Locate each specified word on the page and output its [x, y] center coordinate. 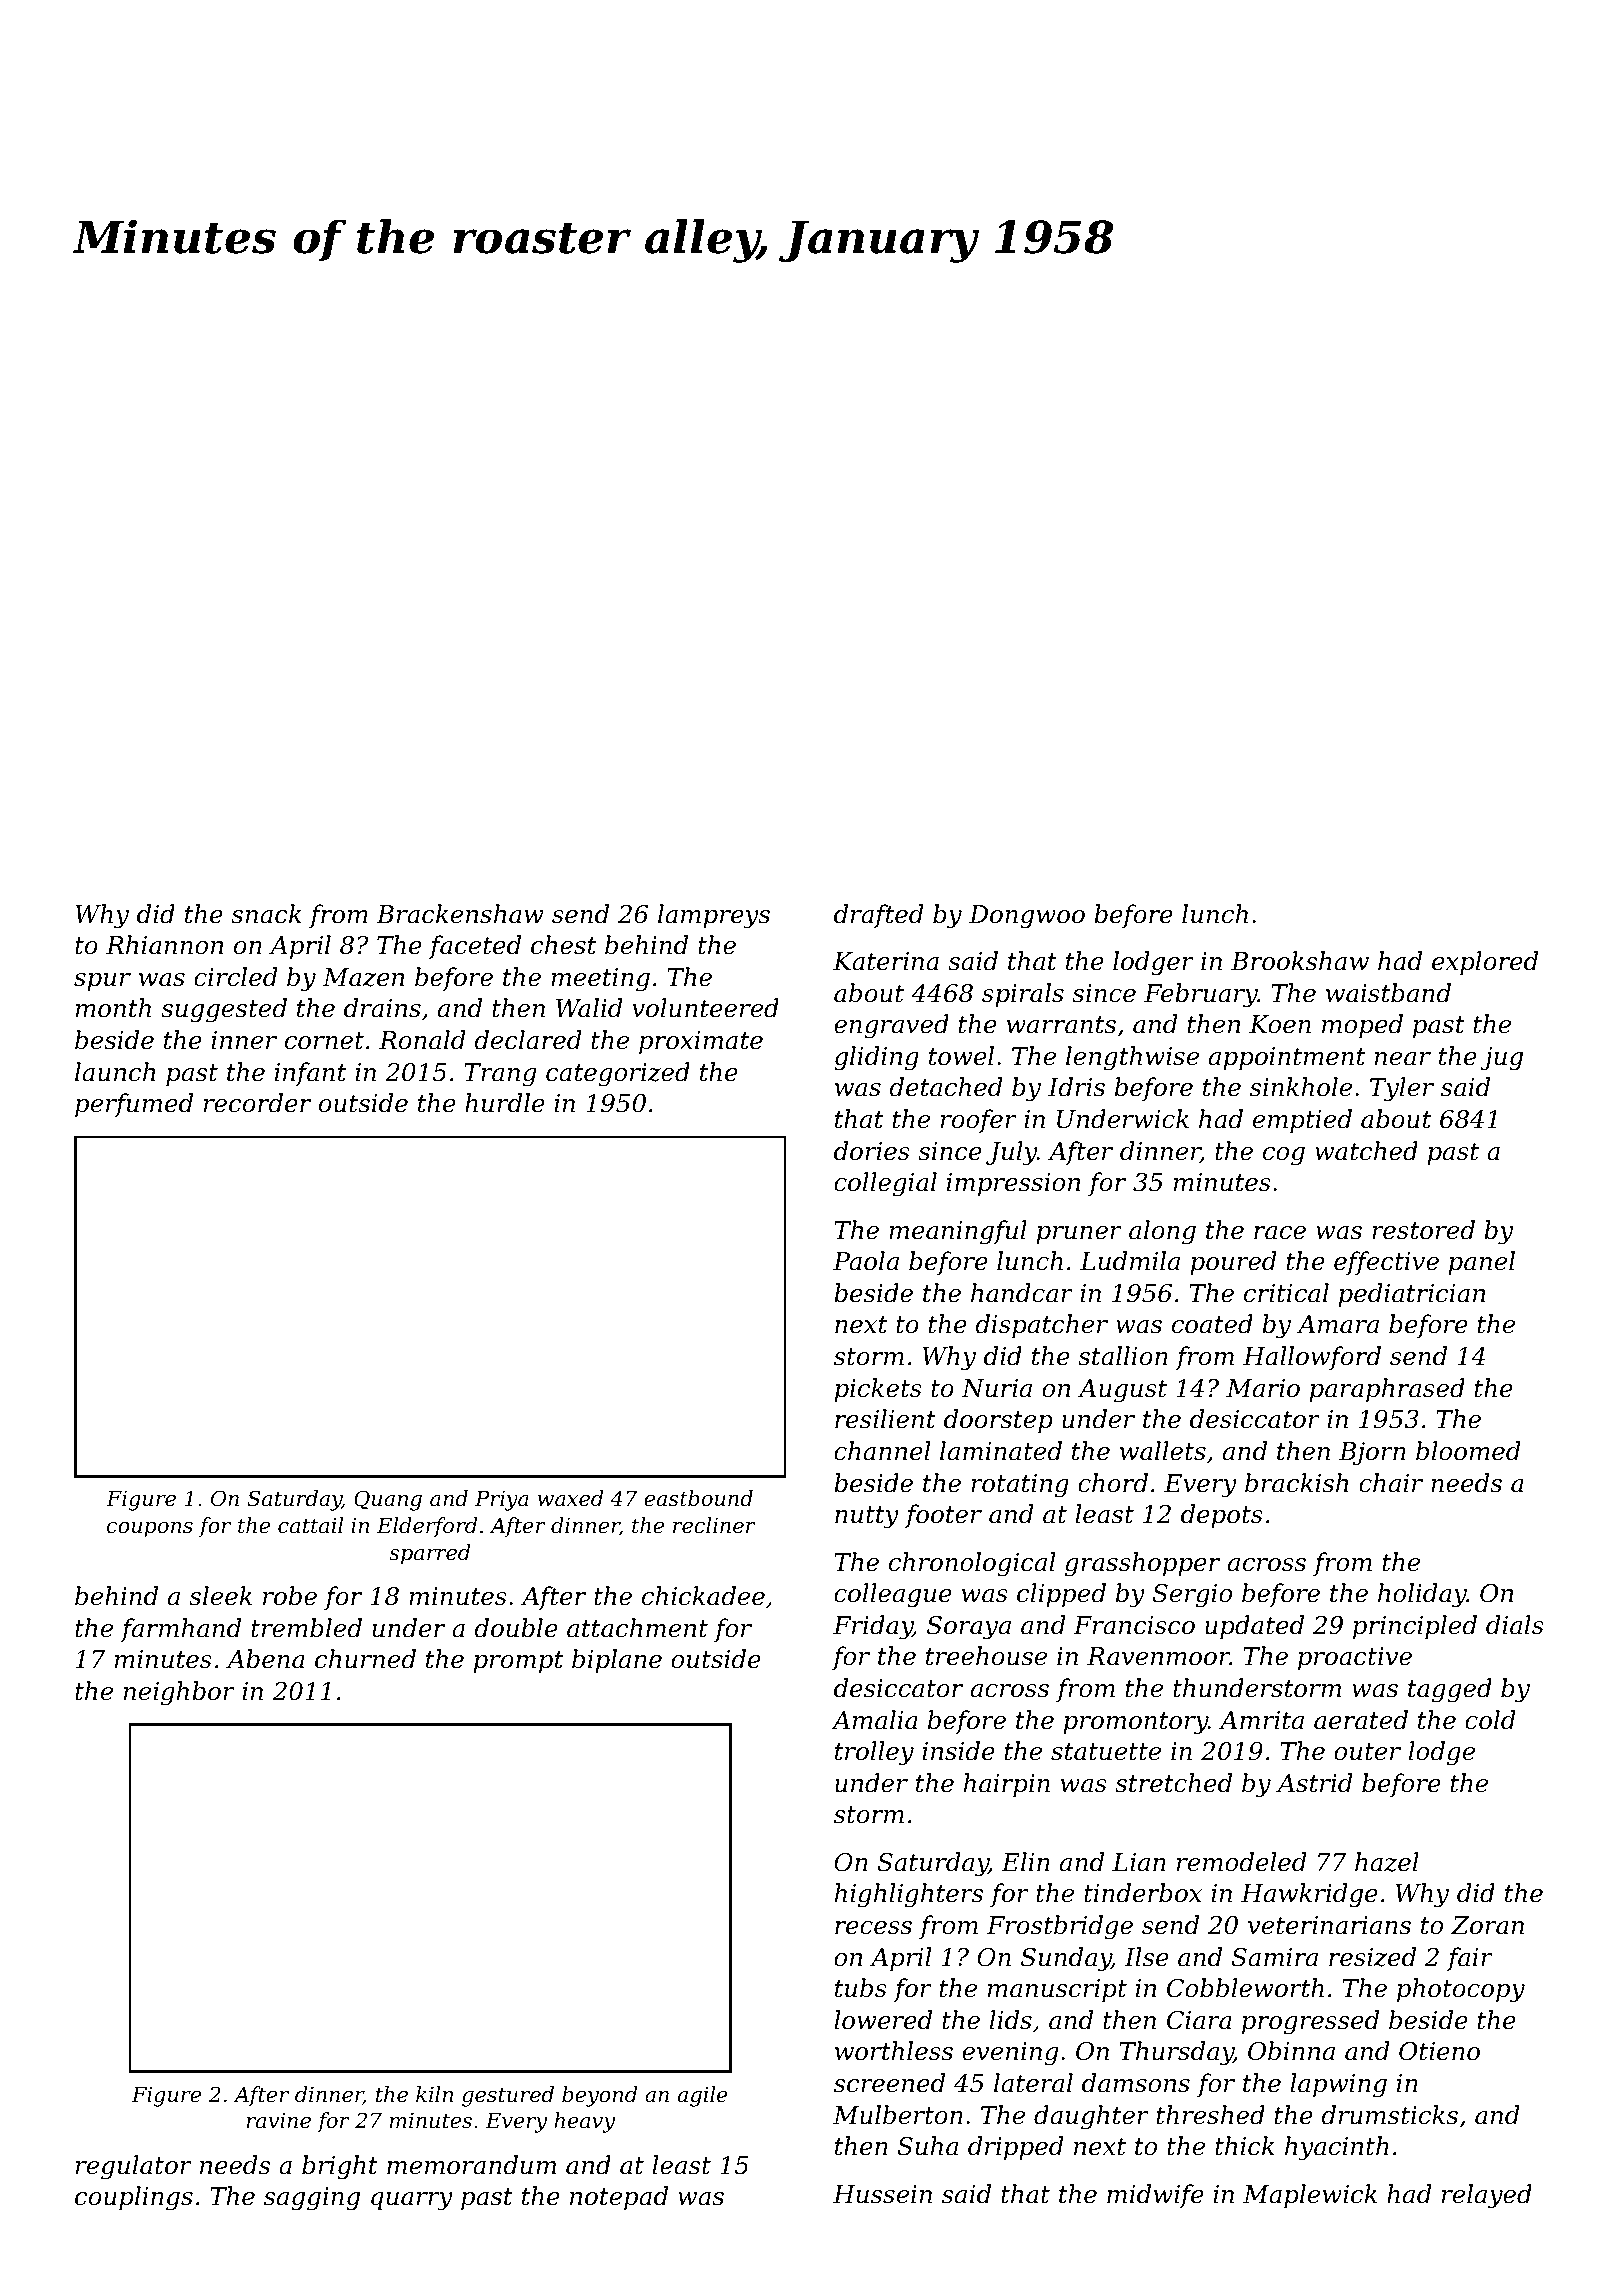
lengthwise [1132, 1058]
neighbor [179, 1693]
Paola [866, 1261]
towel [961, 1056]
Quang [388, 1500]
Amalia [874, 1720]
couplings [134, 2198]
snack [266, 914]
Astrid [1314, 1783]
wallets [1163, 1451]
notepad [619, 2198]
